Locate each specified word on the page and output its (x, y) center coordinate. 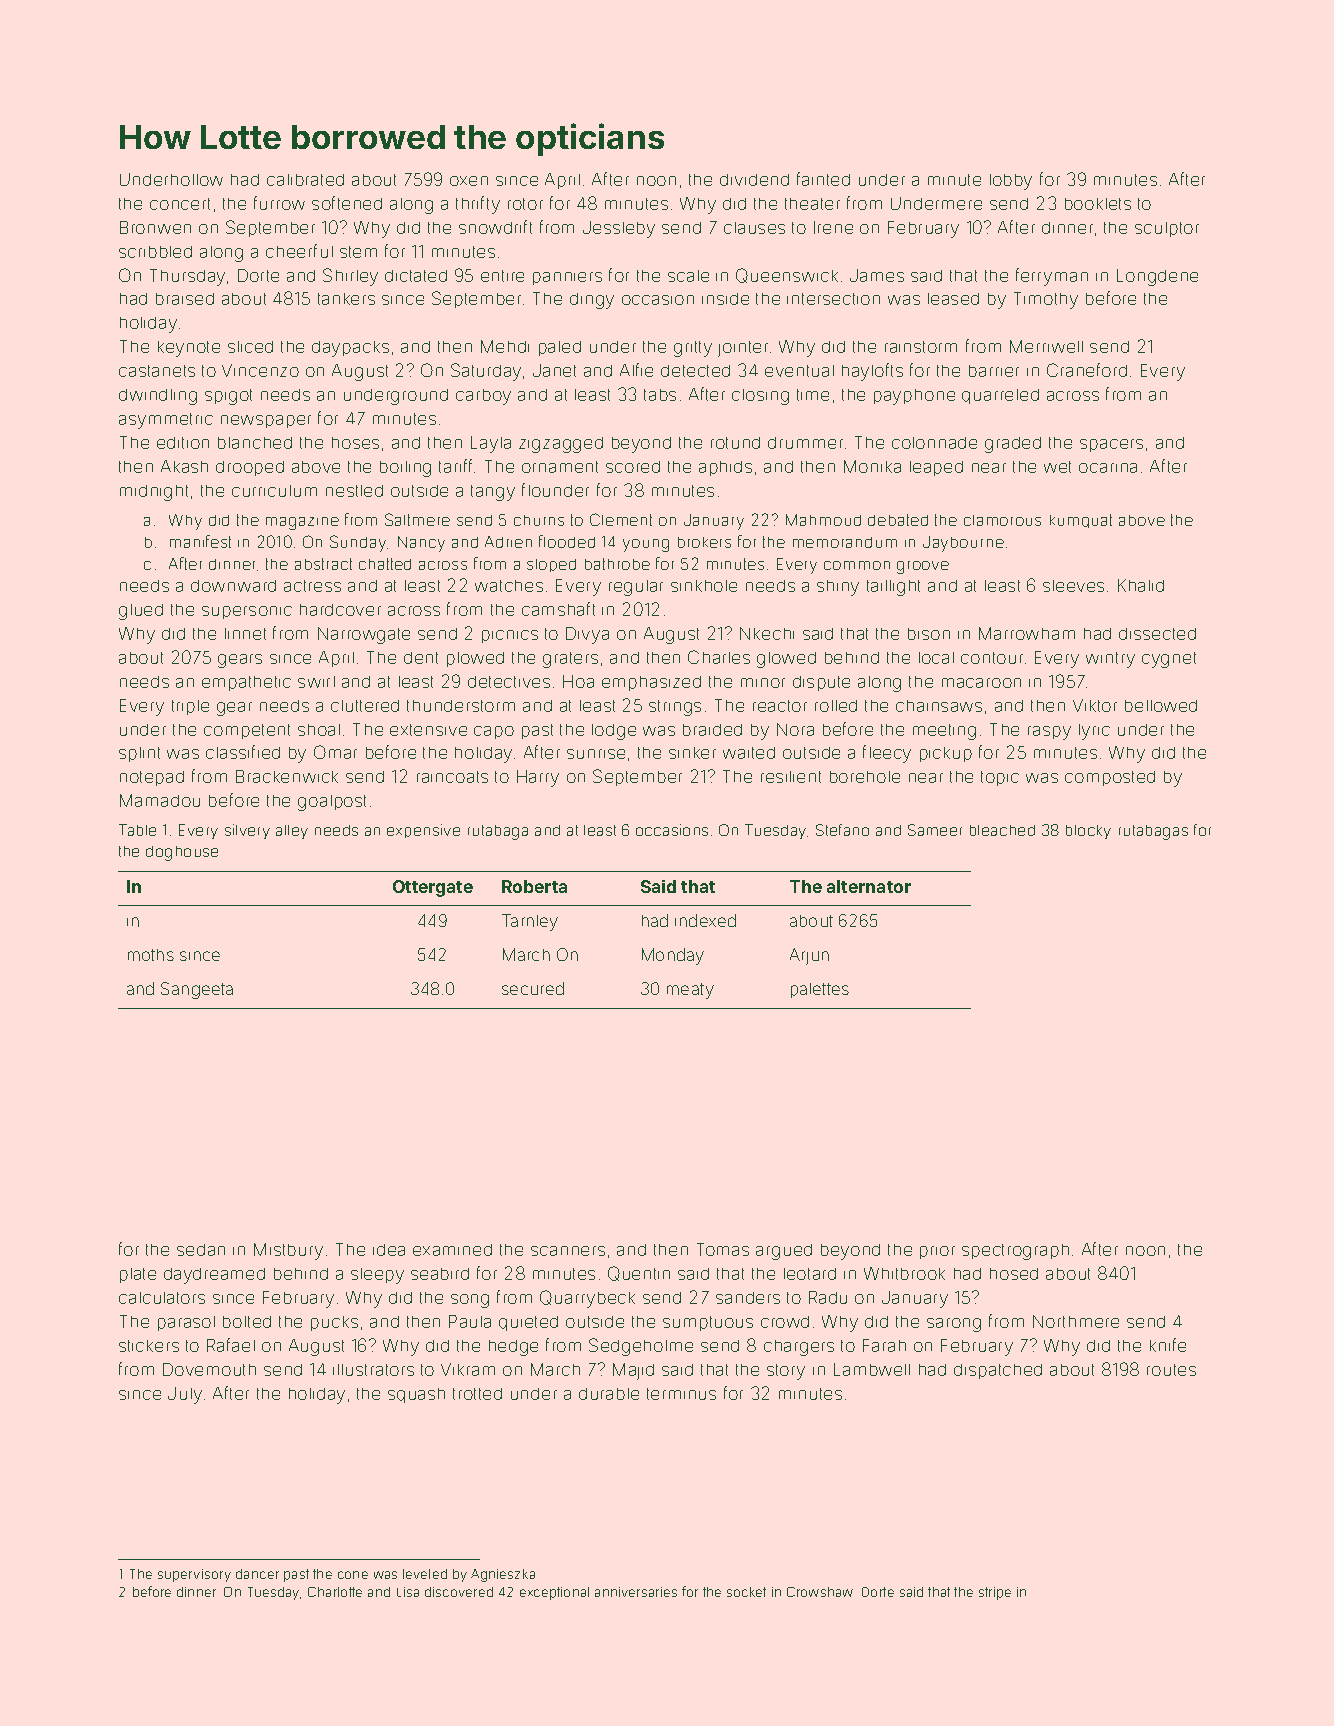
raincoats (452, 777)
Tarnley (530, 922)
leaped (936, 468)
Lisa (408, 1592)
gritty (693, 349)
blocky (1088, 832)
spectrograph (1015, 1252)
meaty (690, 991)
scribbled (155, 252)
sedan (201, 1250)
